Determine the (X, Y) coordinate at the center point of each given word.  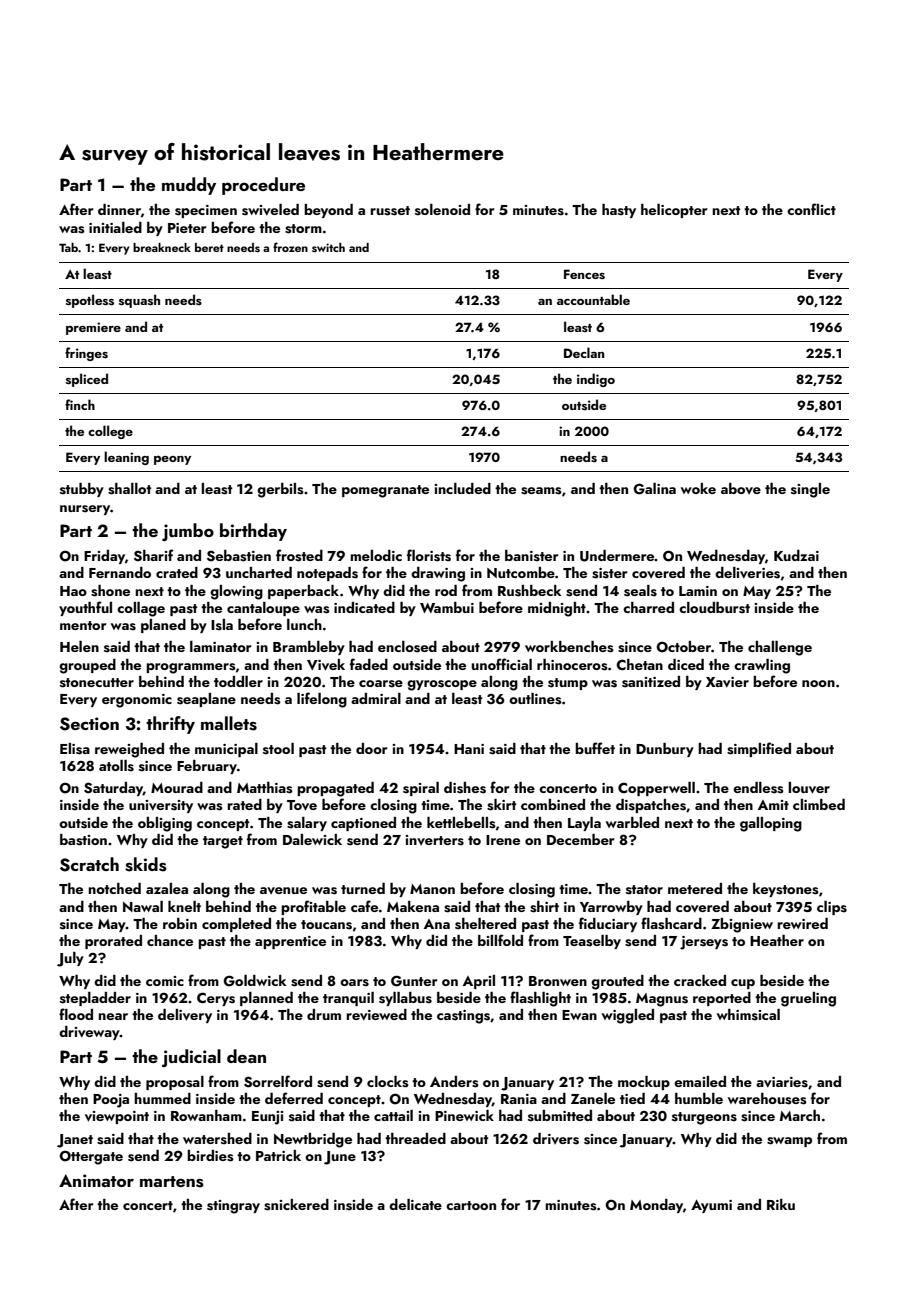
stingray (233, 1207)
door (372, 748)
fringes (86, 354)
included (462, 488)
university (161, 806)
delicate (415, 1204)
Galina (654, 489)
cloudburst (714, 608)
